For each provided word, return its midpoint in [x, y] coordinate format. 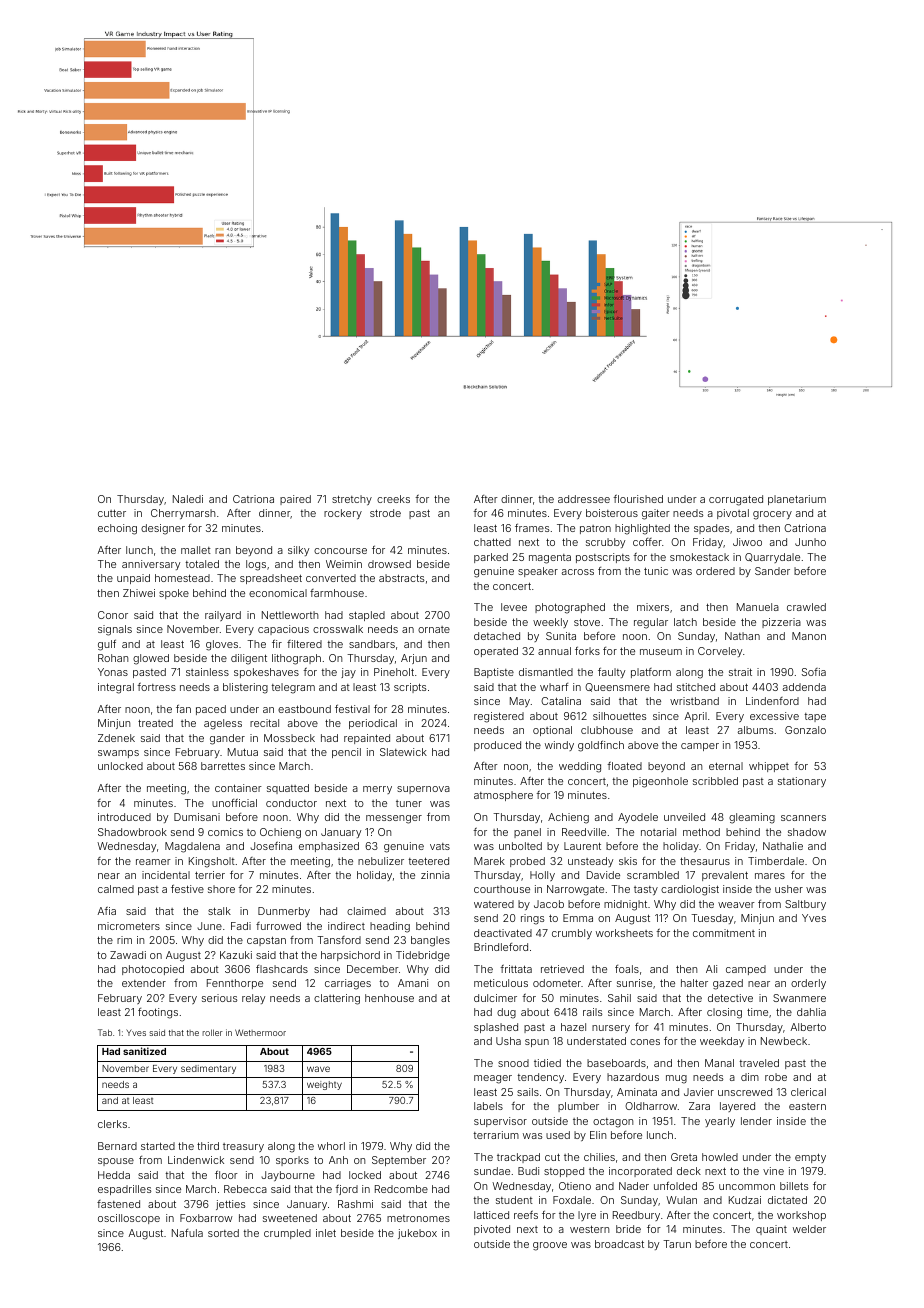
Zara [699, 1106]
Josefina [271, 845]
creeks [393, 499]
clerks [112, 1124]
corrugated [736, 500]
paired [295, 500]
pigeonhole [660, 782]
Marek [489, 861]
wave [318, 1069]
